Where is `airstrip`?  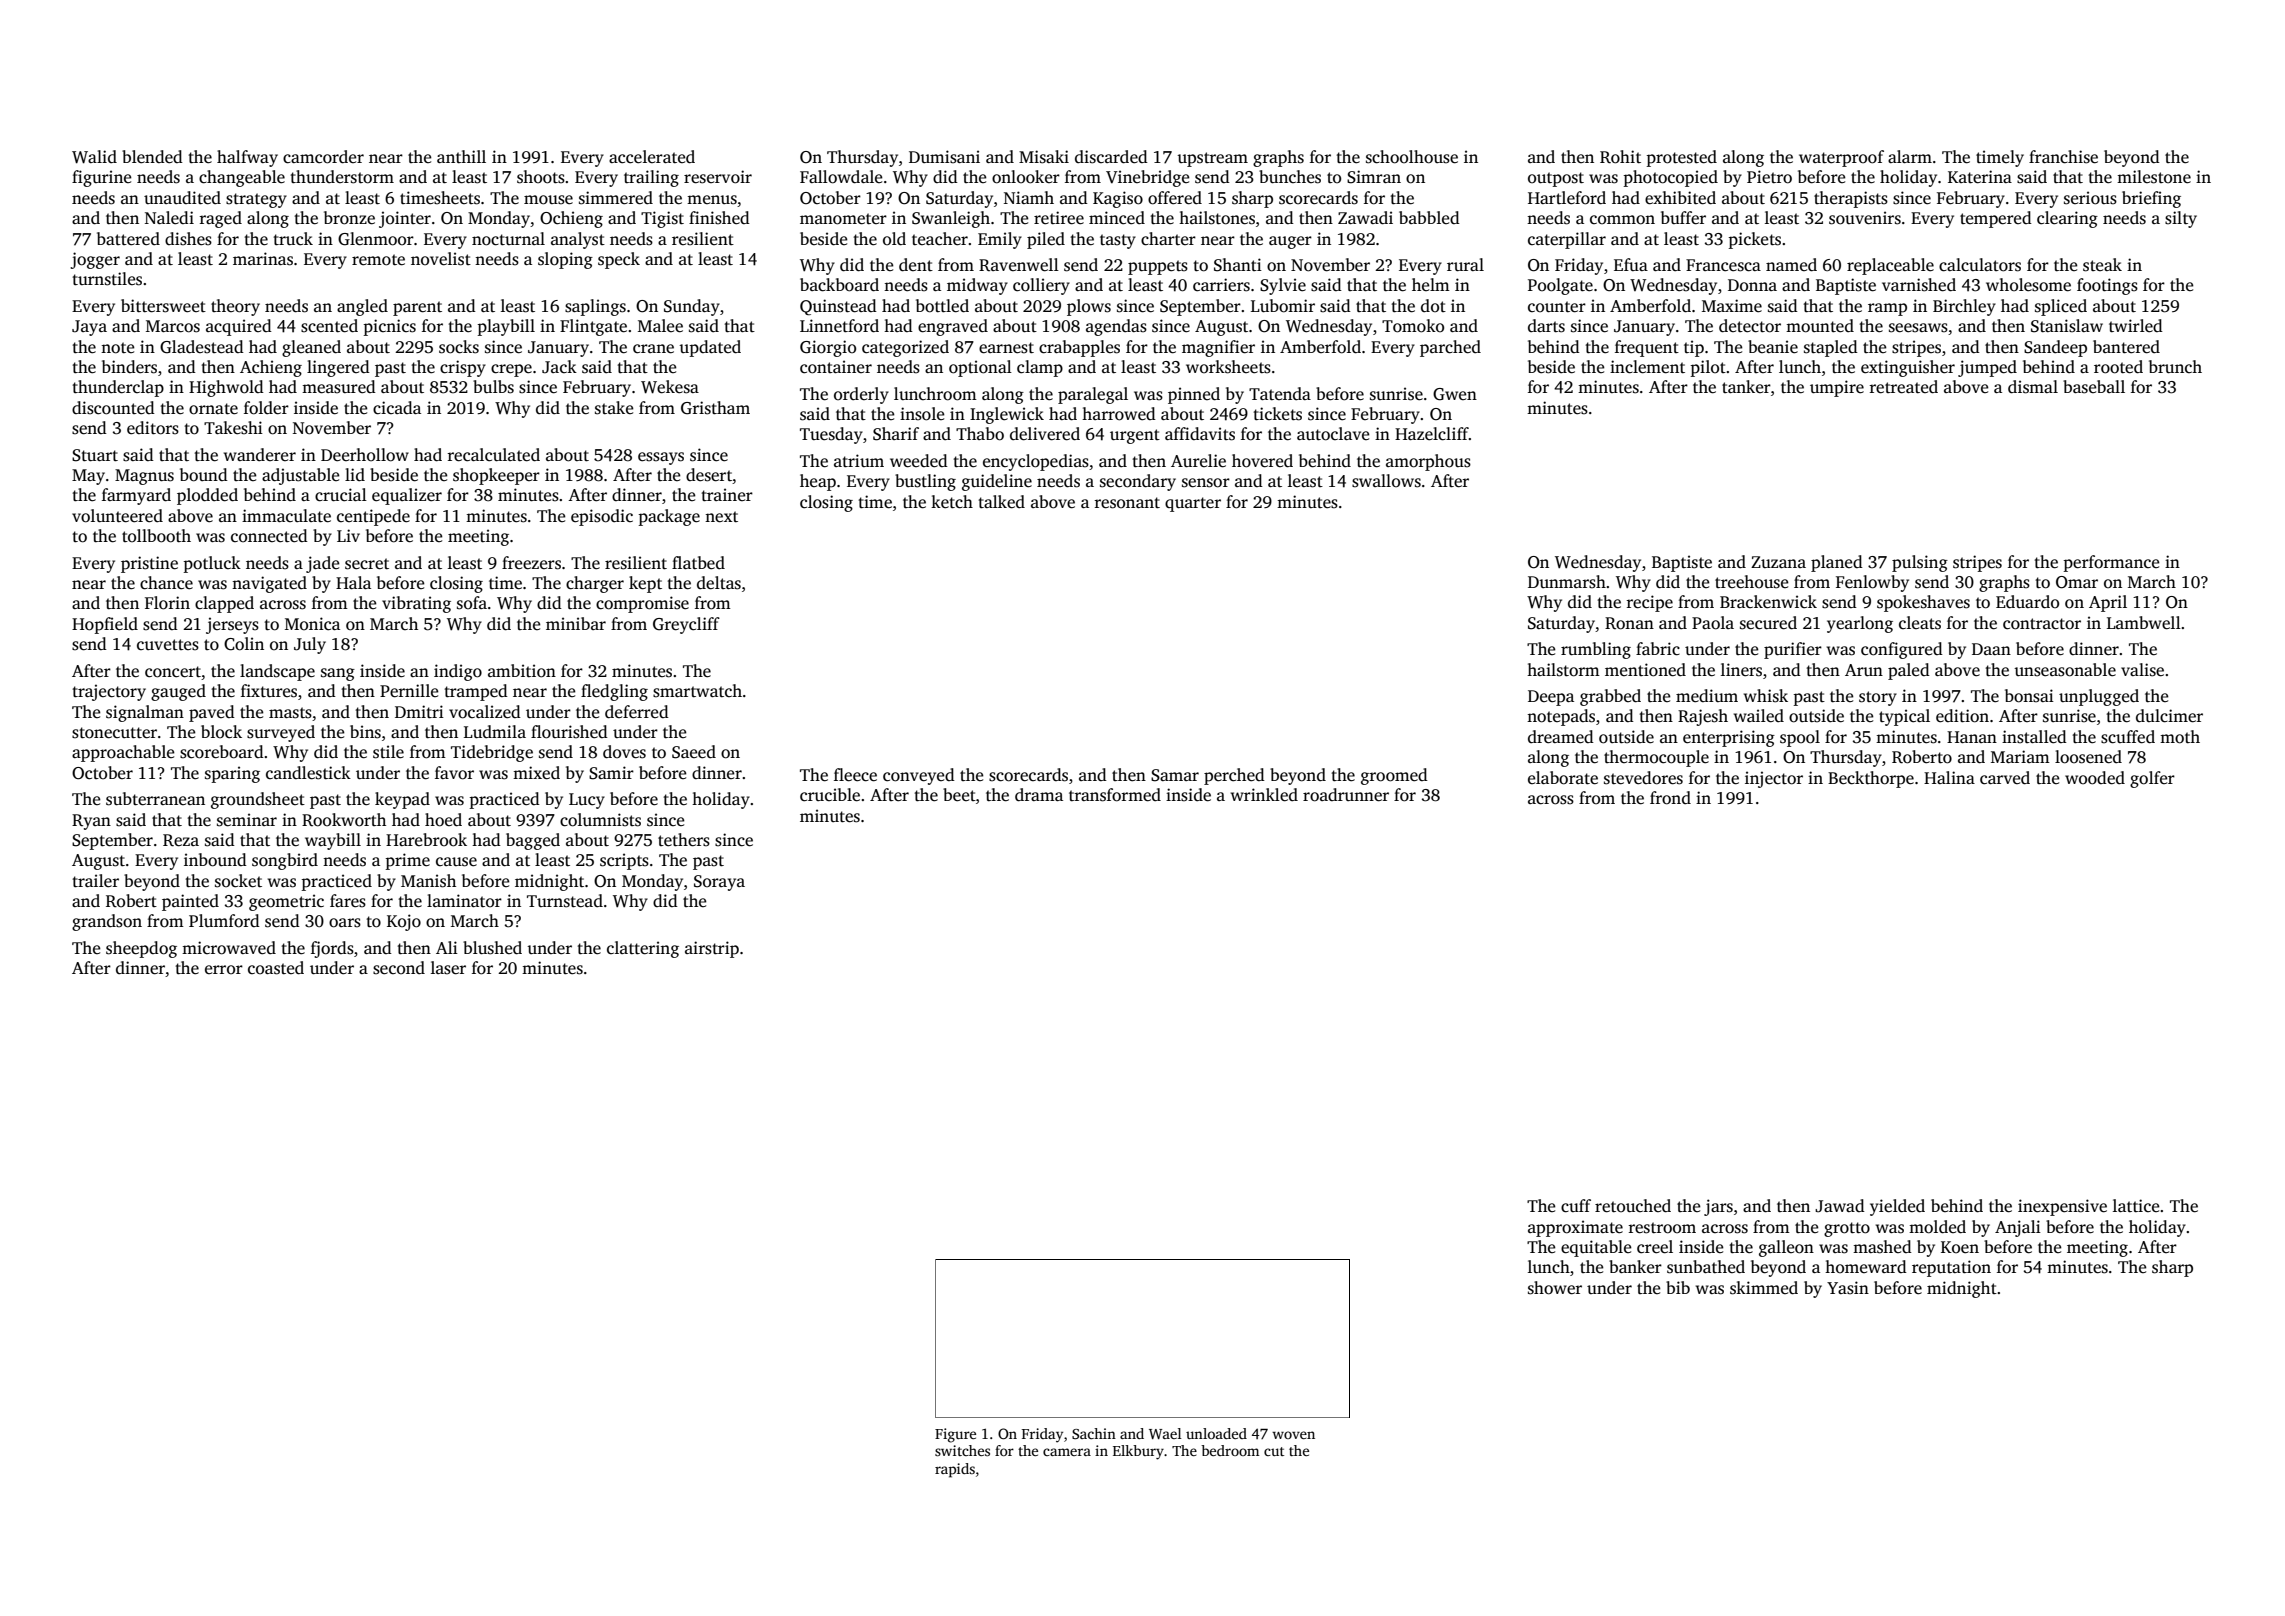 airstrip is located at coordinates (712, 949).
